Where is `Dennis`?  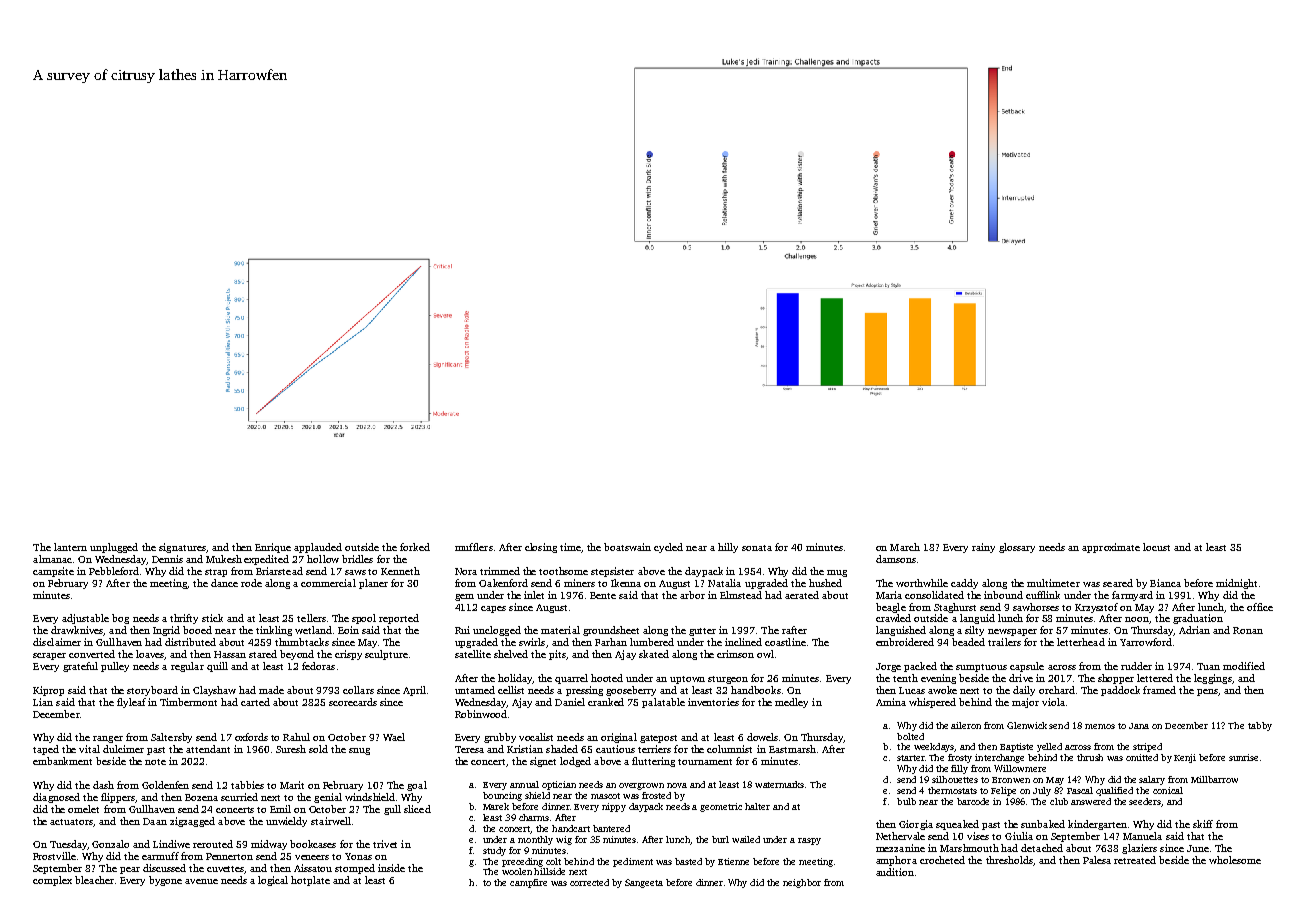 Dennis is located at coordinates (167, 559).
